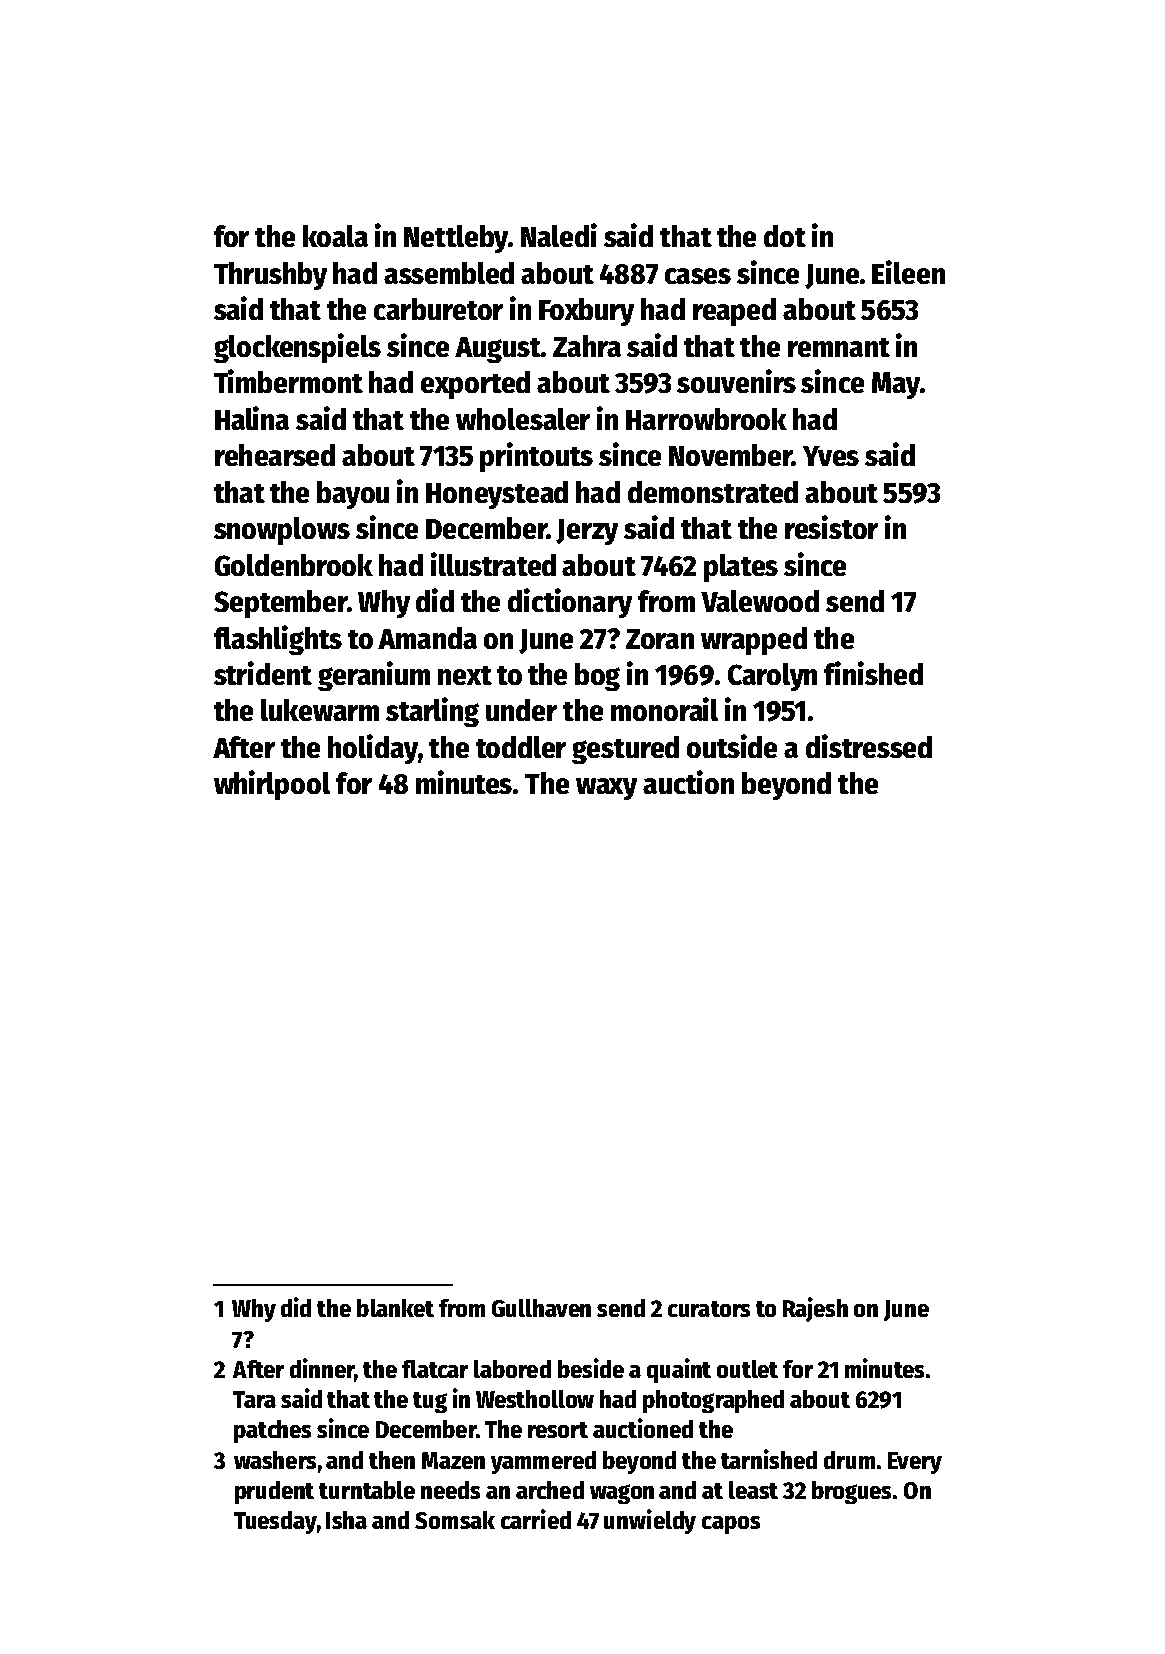  Describe the element at coordinates (272, 785) in the document. I see `whirlpool` at that location.
